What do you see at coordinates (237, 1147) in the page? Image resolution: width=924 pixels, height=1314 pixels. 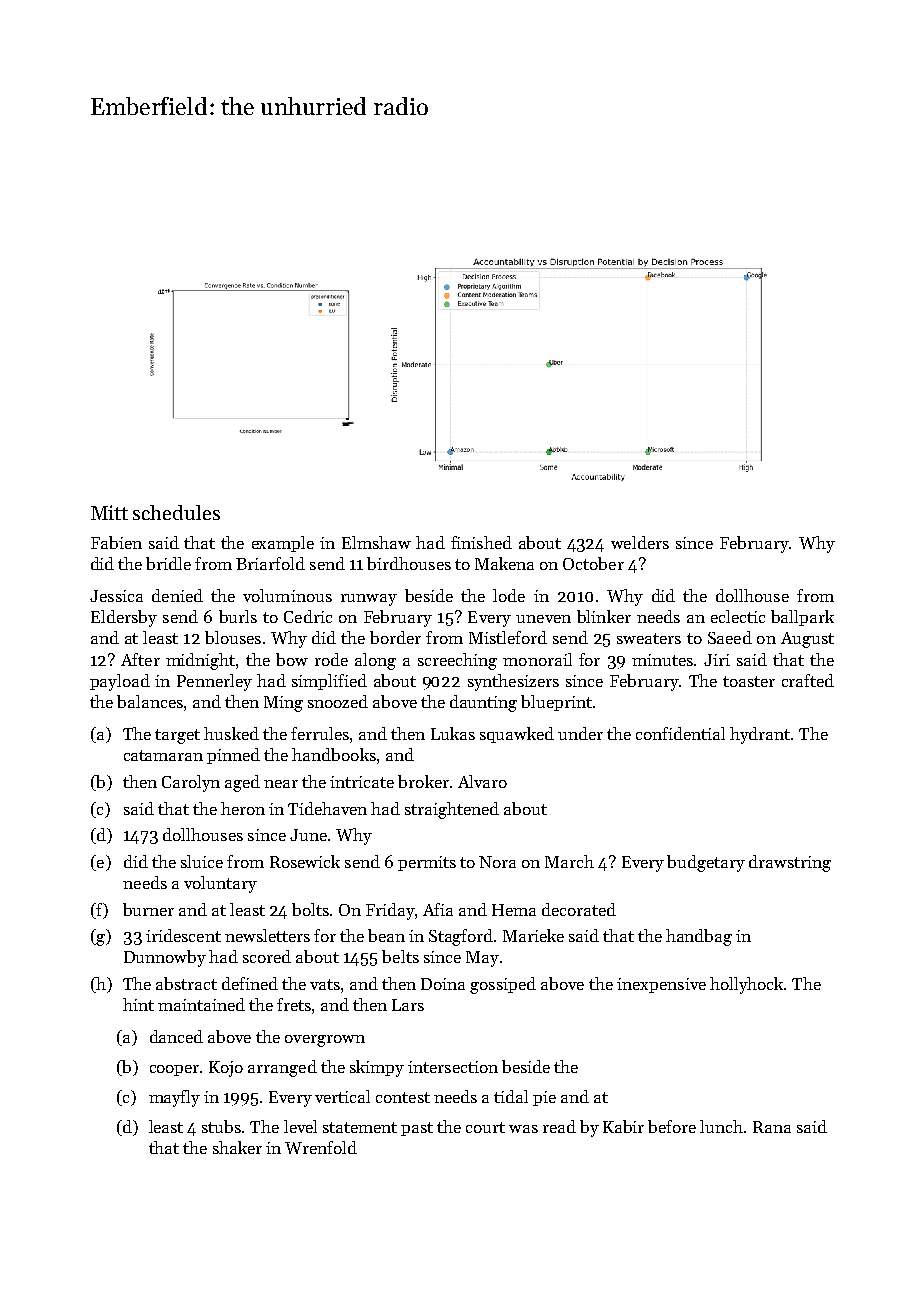 I see `shaker` at bounding box center [237, 1147].
